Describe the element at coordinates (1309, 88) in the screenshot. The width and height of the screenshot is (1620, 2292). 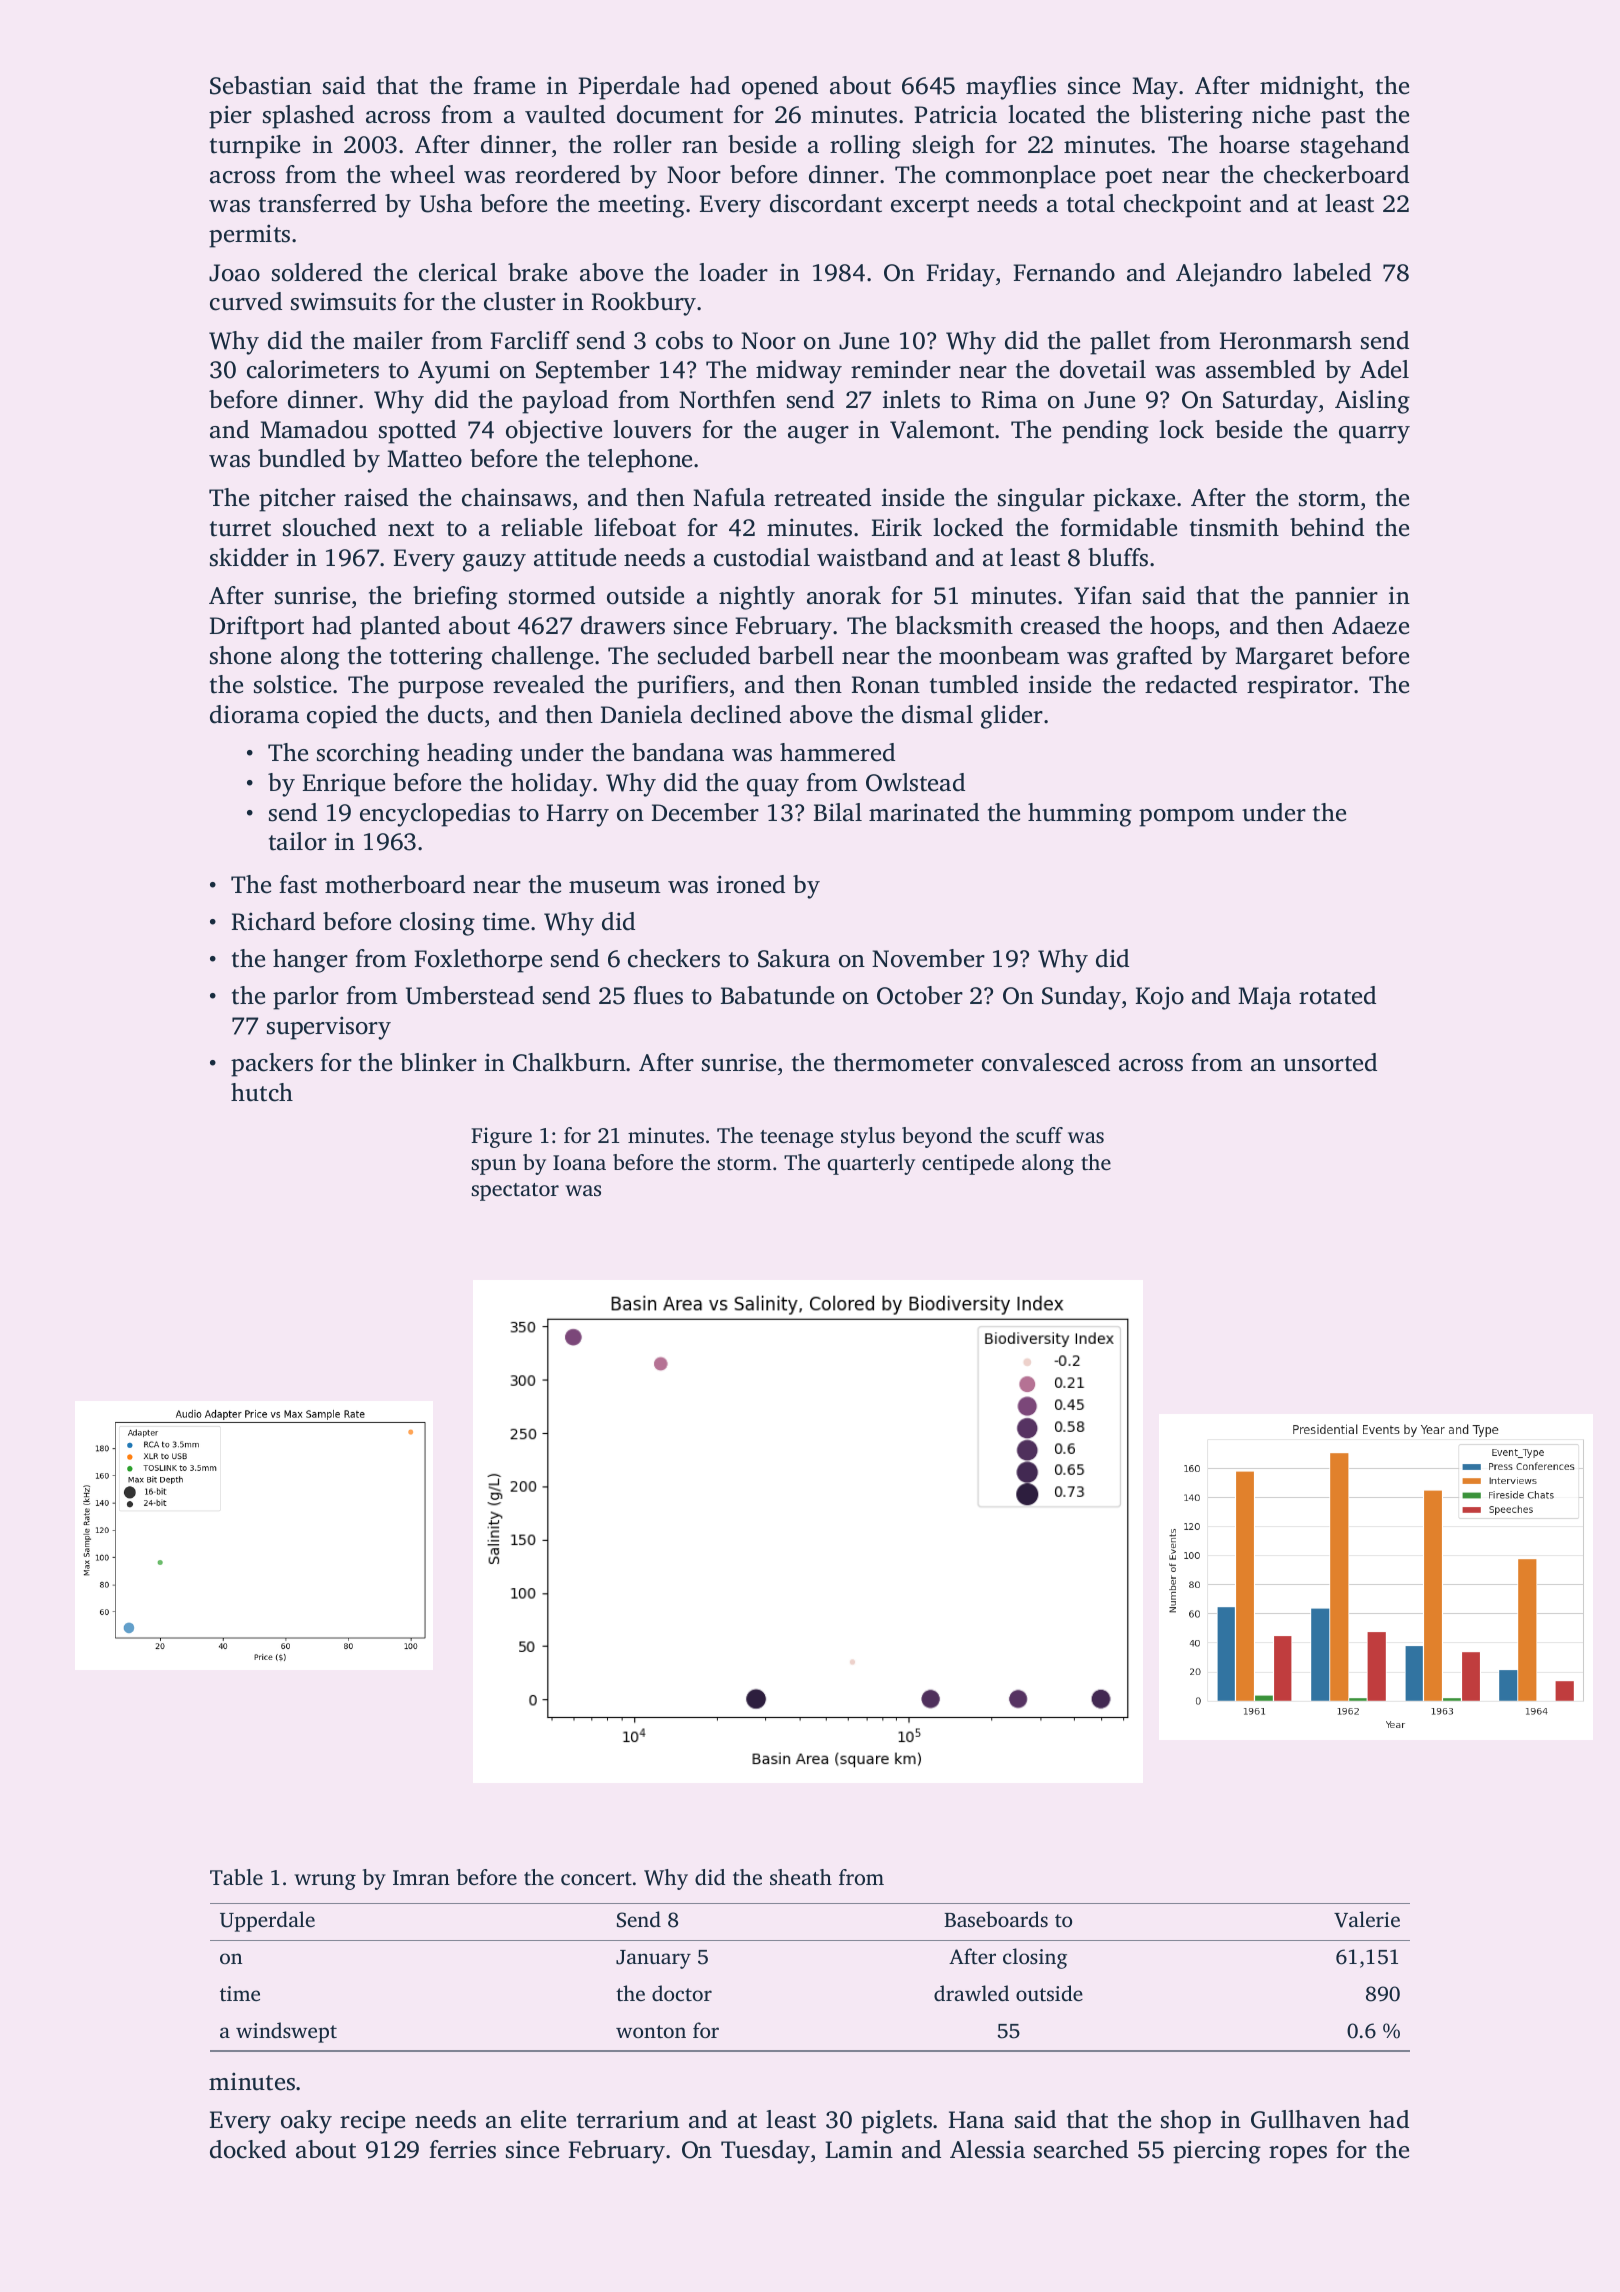
I see `midnight` at that location.
